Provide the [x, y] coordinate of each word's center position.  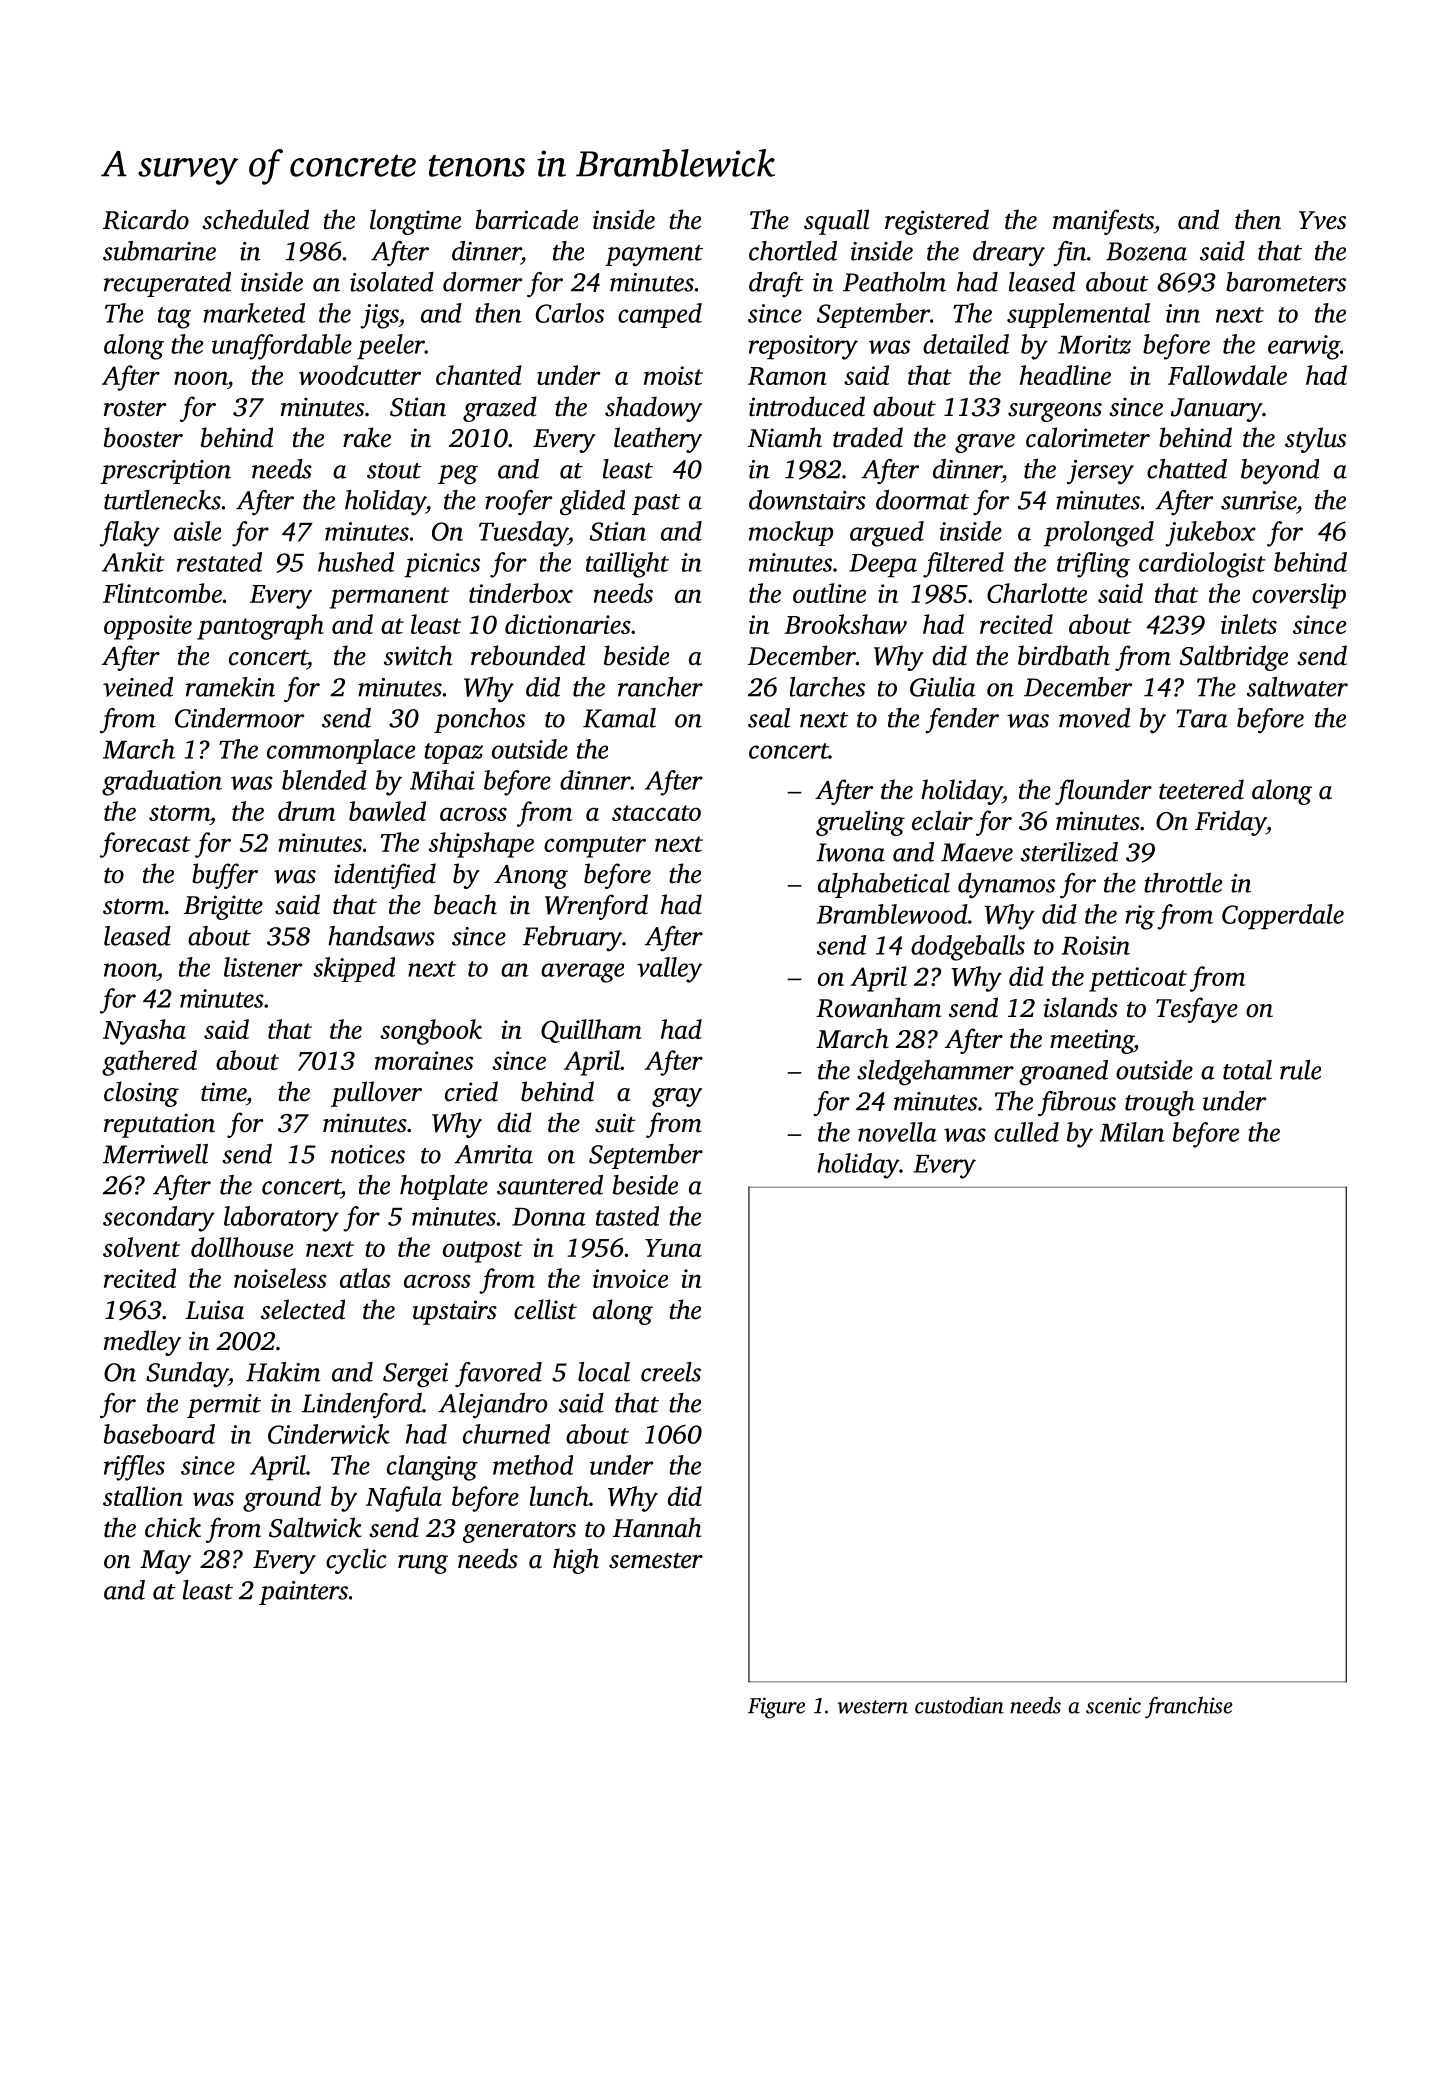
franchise [1189, 1708]
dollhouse [242, 1247]
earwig [1304, 347]
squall [837, 222]
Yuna [673, 1248]
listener [263, 967]
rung [423, 1564]
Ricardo [146, 219]
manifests [1103, 222]
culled [1026, 1132]
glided [592, 503]
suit [615, 1123]
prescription [165, 472]
